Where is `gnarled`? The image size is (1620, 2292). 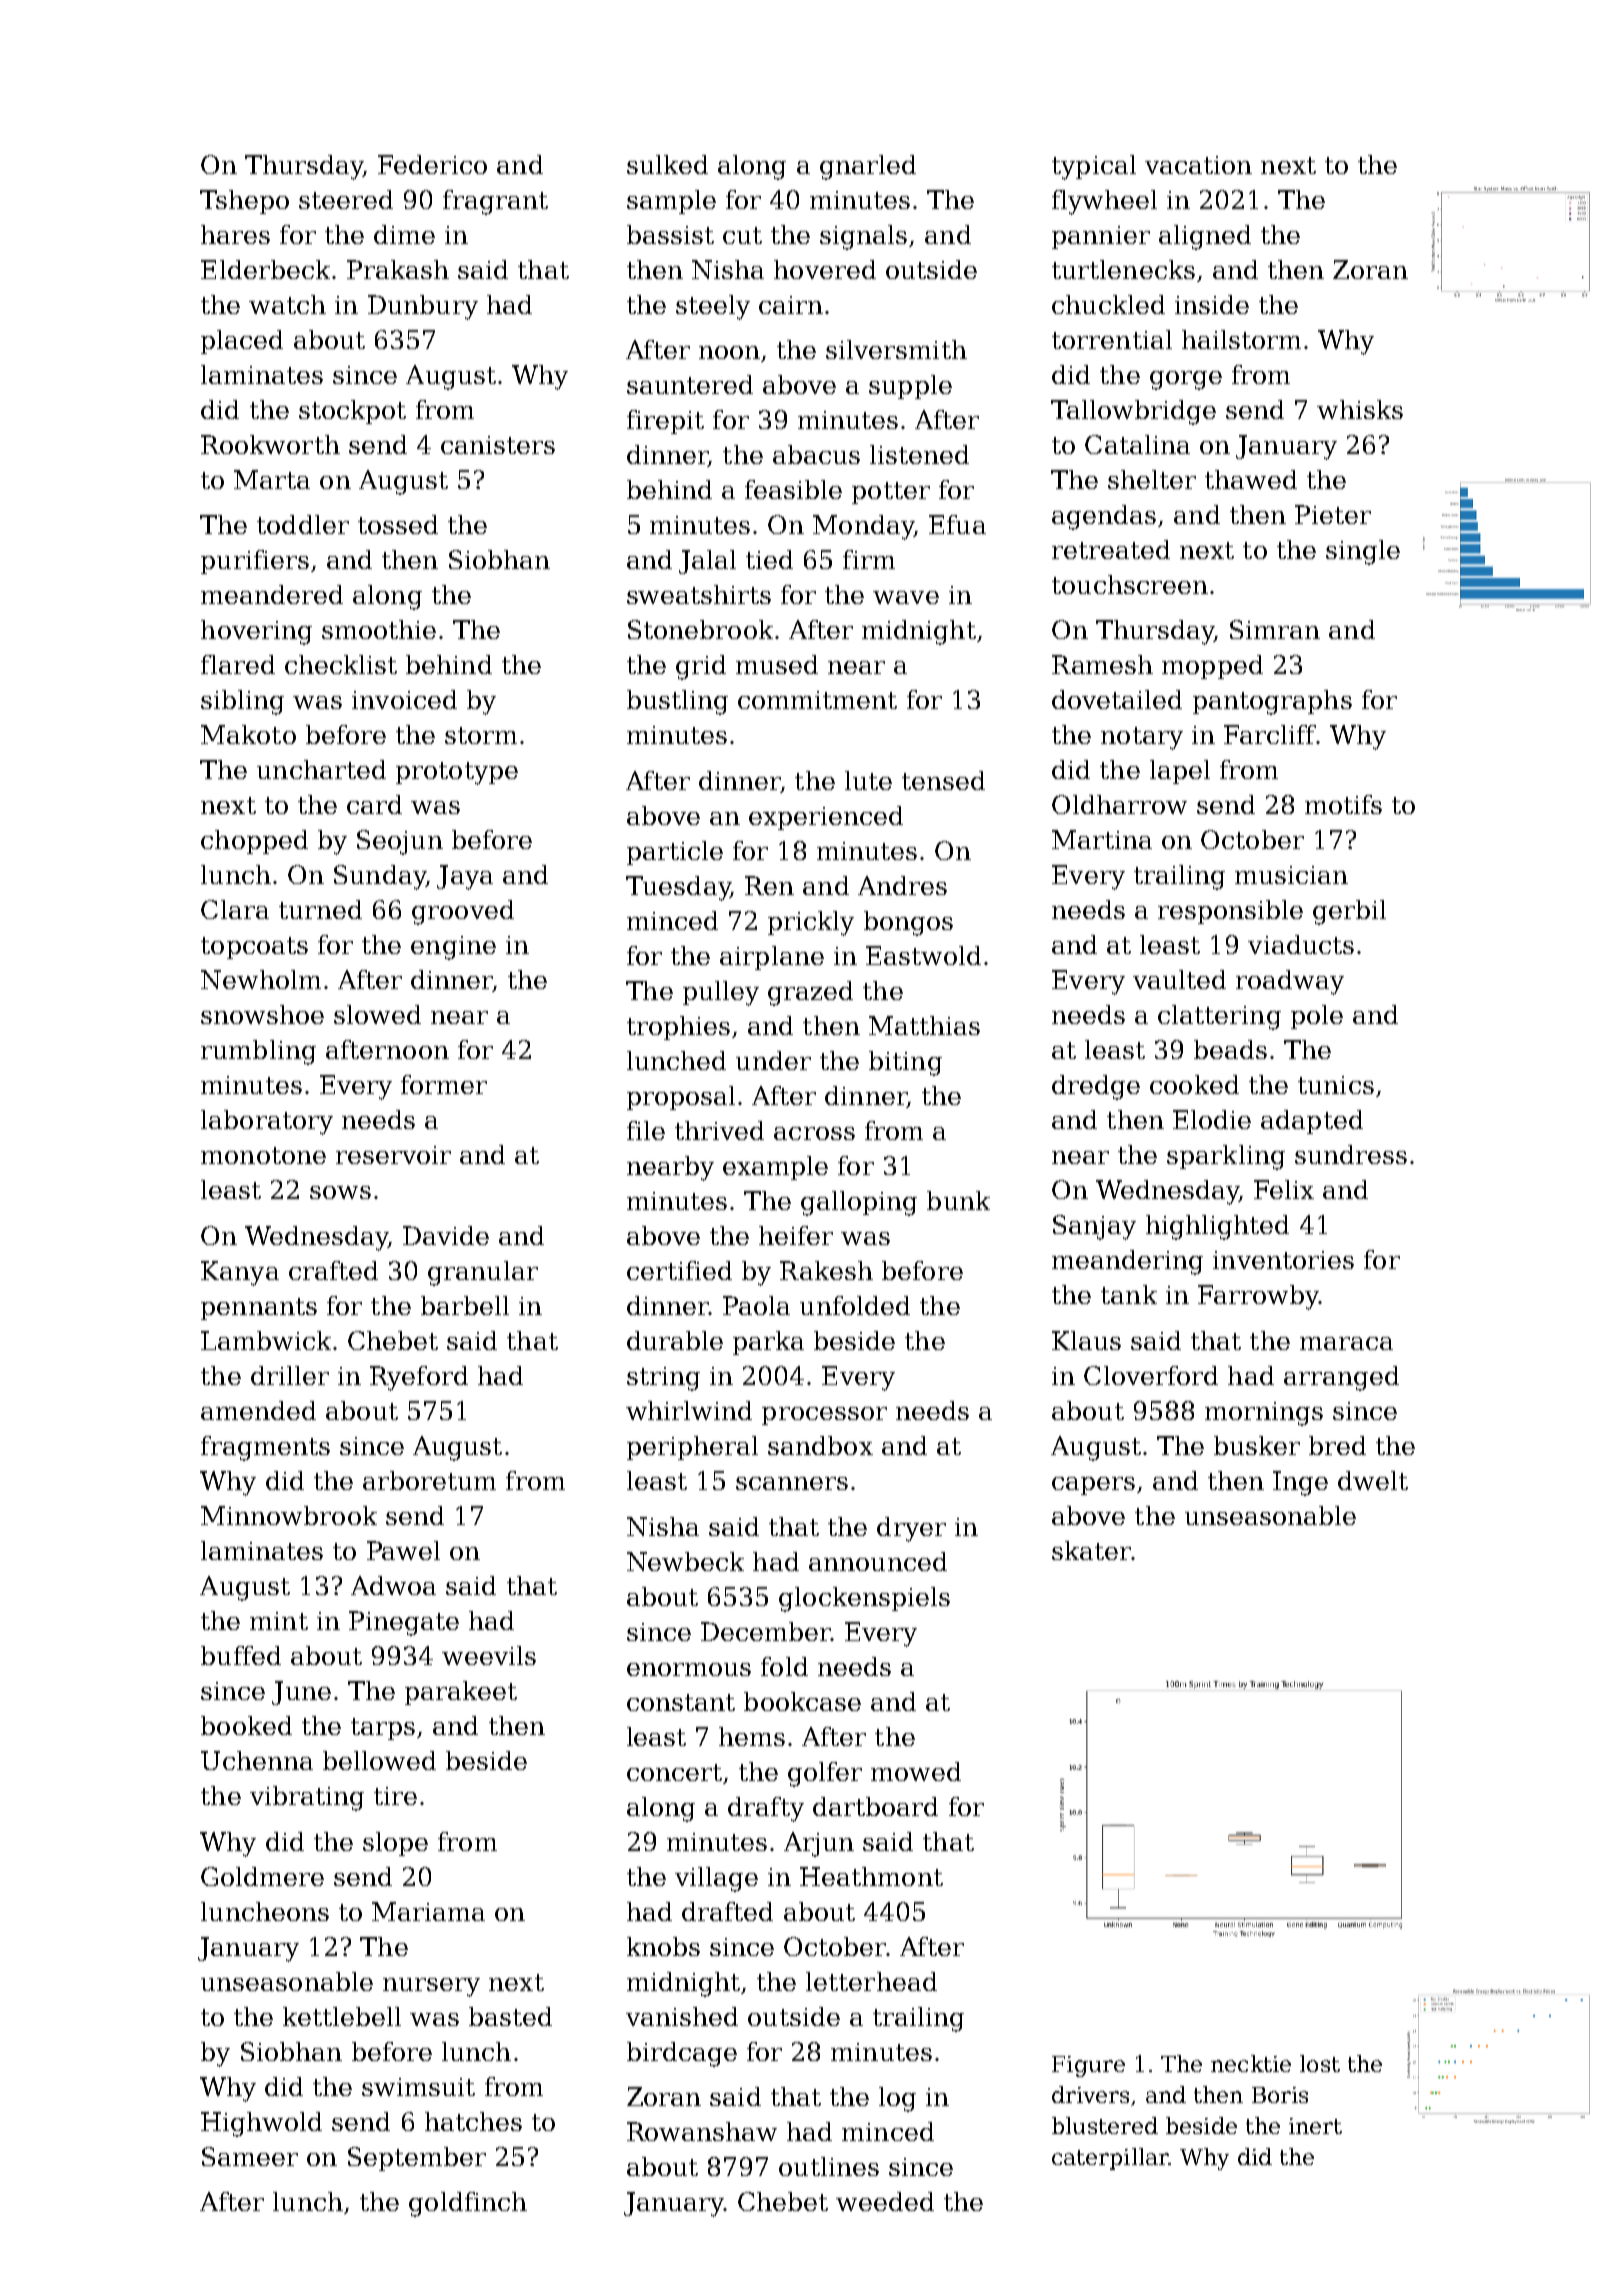 gnarled is located at coordinates (868, 167).
